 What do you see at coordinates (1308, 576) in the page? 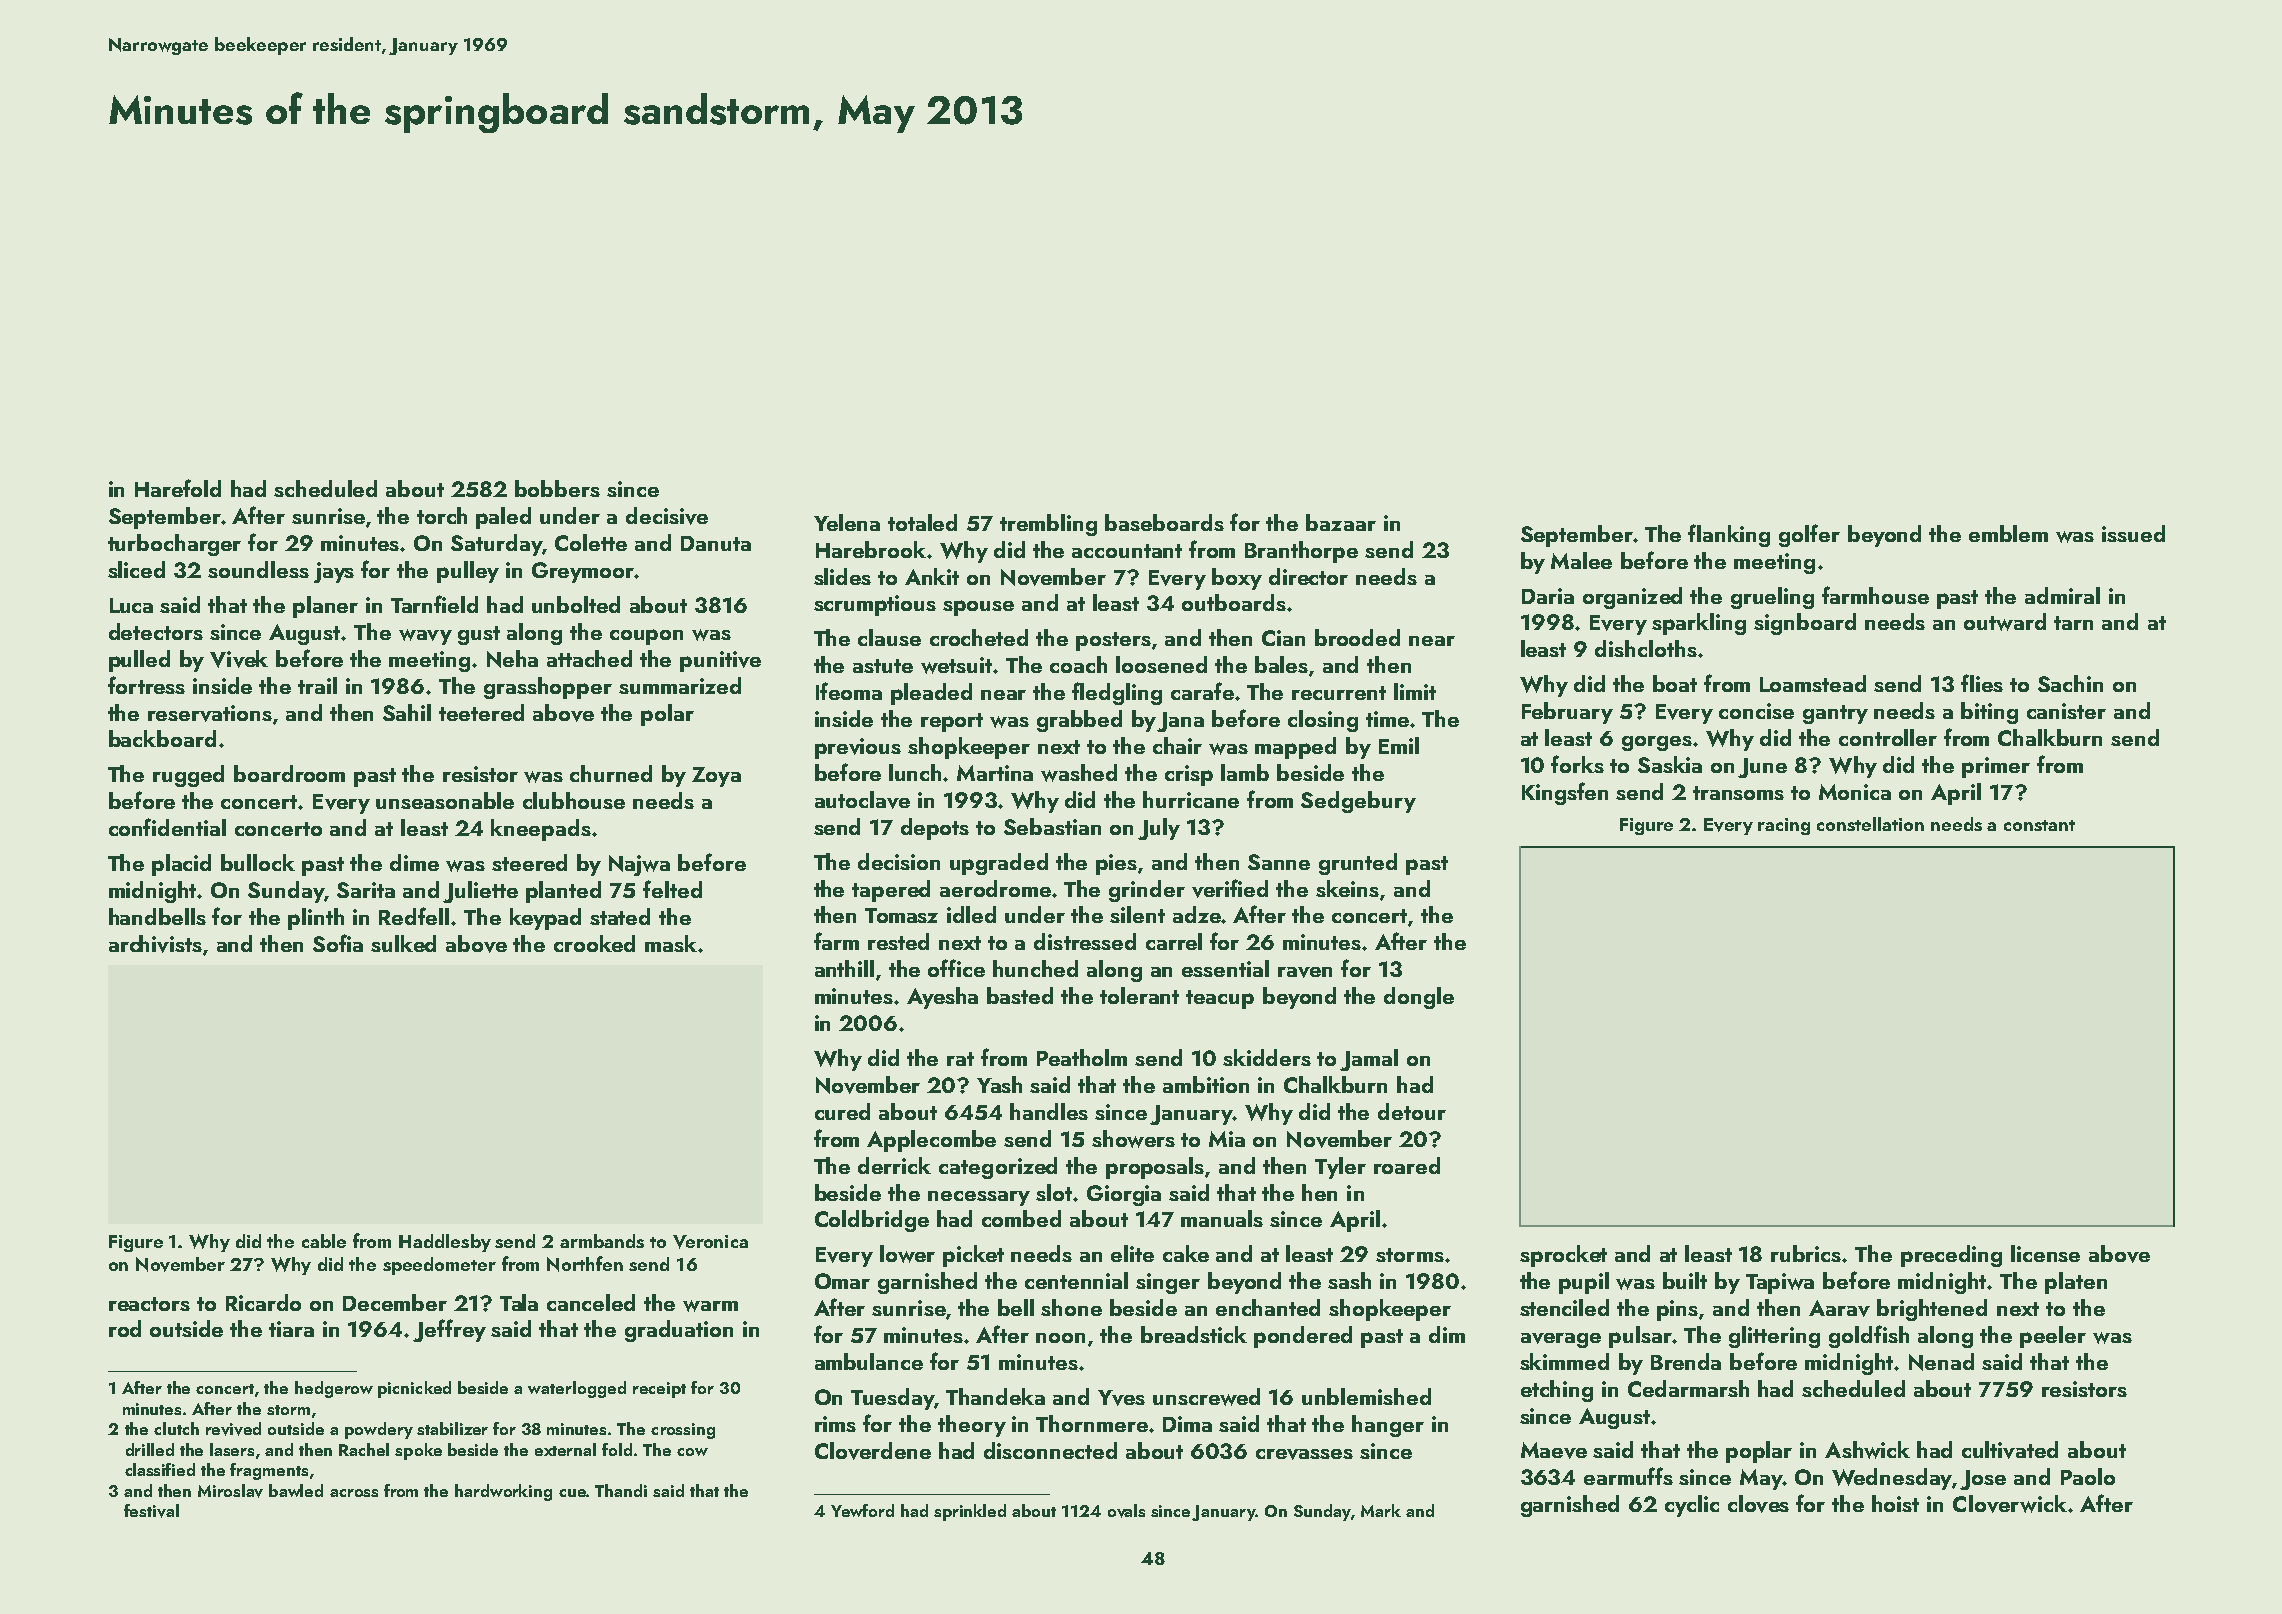
I see `director` at bounding box center [1308, 576].
